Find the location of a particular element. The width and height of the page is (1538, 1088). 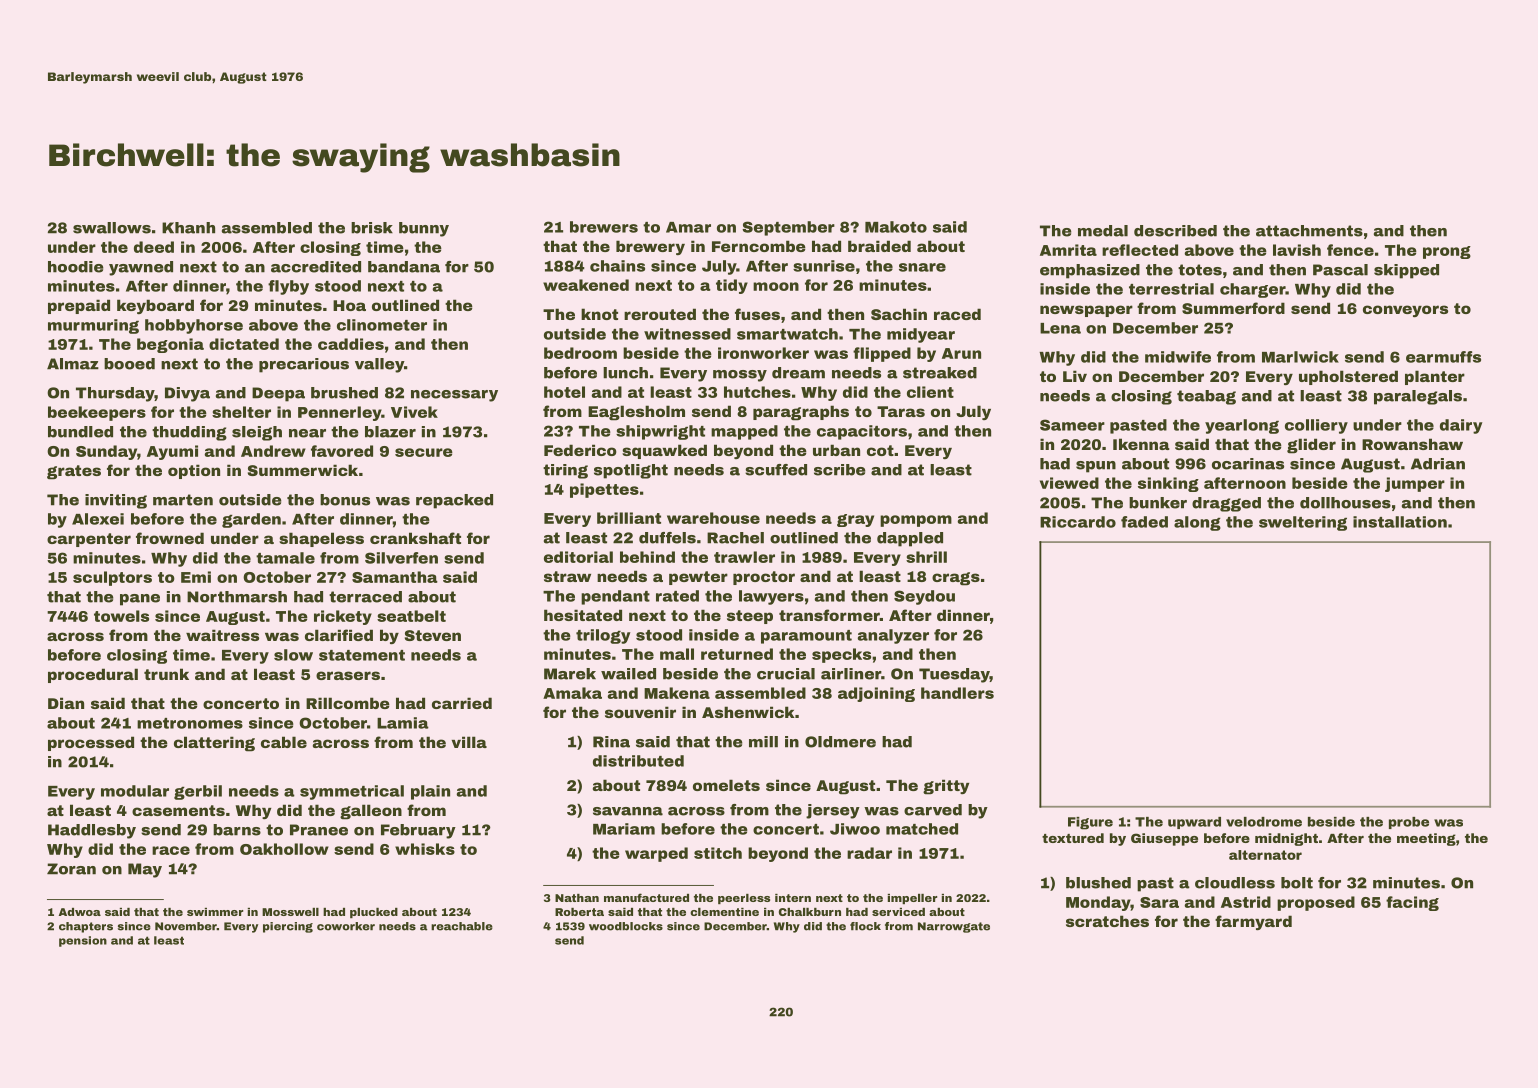

deed is located at coordinates (154, 247).
